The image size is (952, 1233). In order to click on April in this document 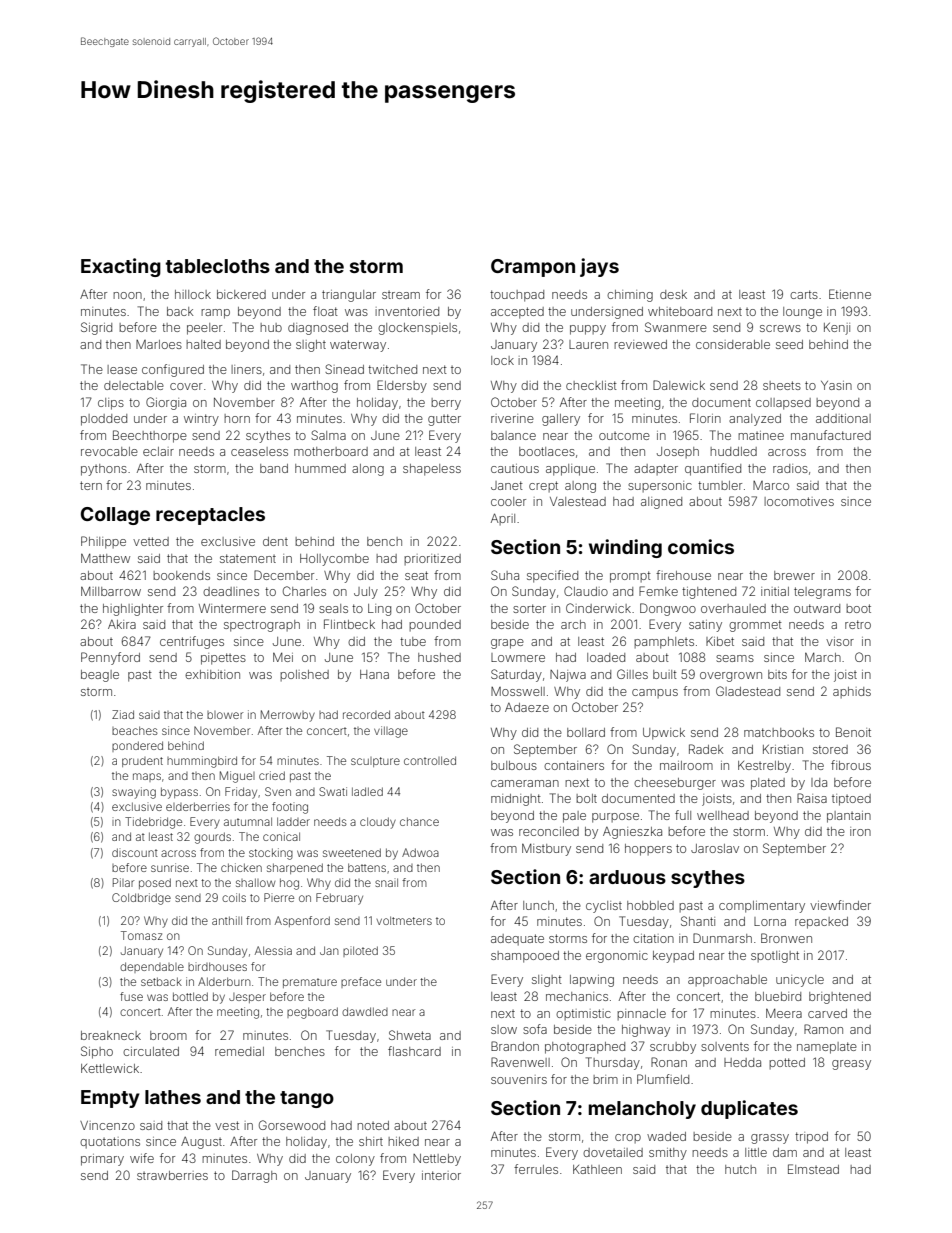, I will do `click(503, 519)`.
